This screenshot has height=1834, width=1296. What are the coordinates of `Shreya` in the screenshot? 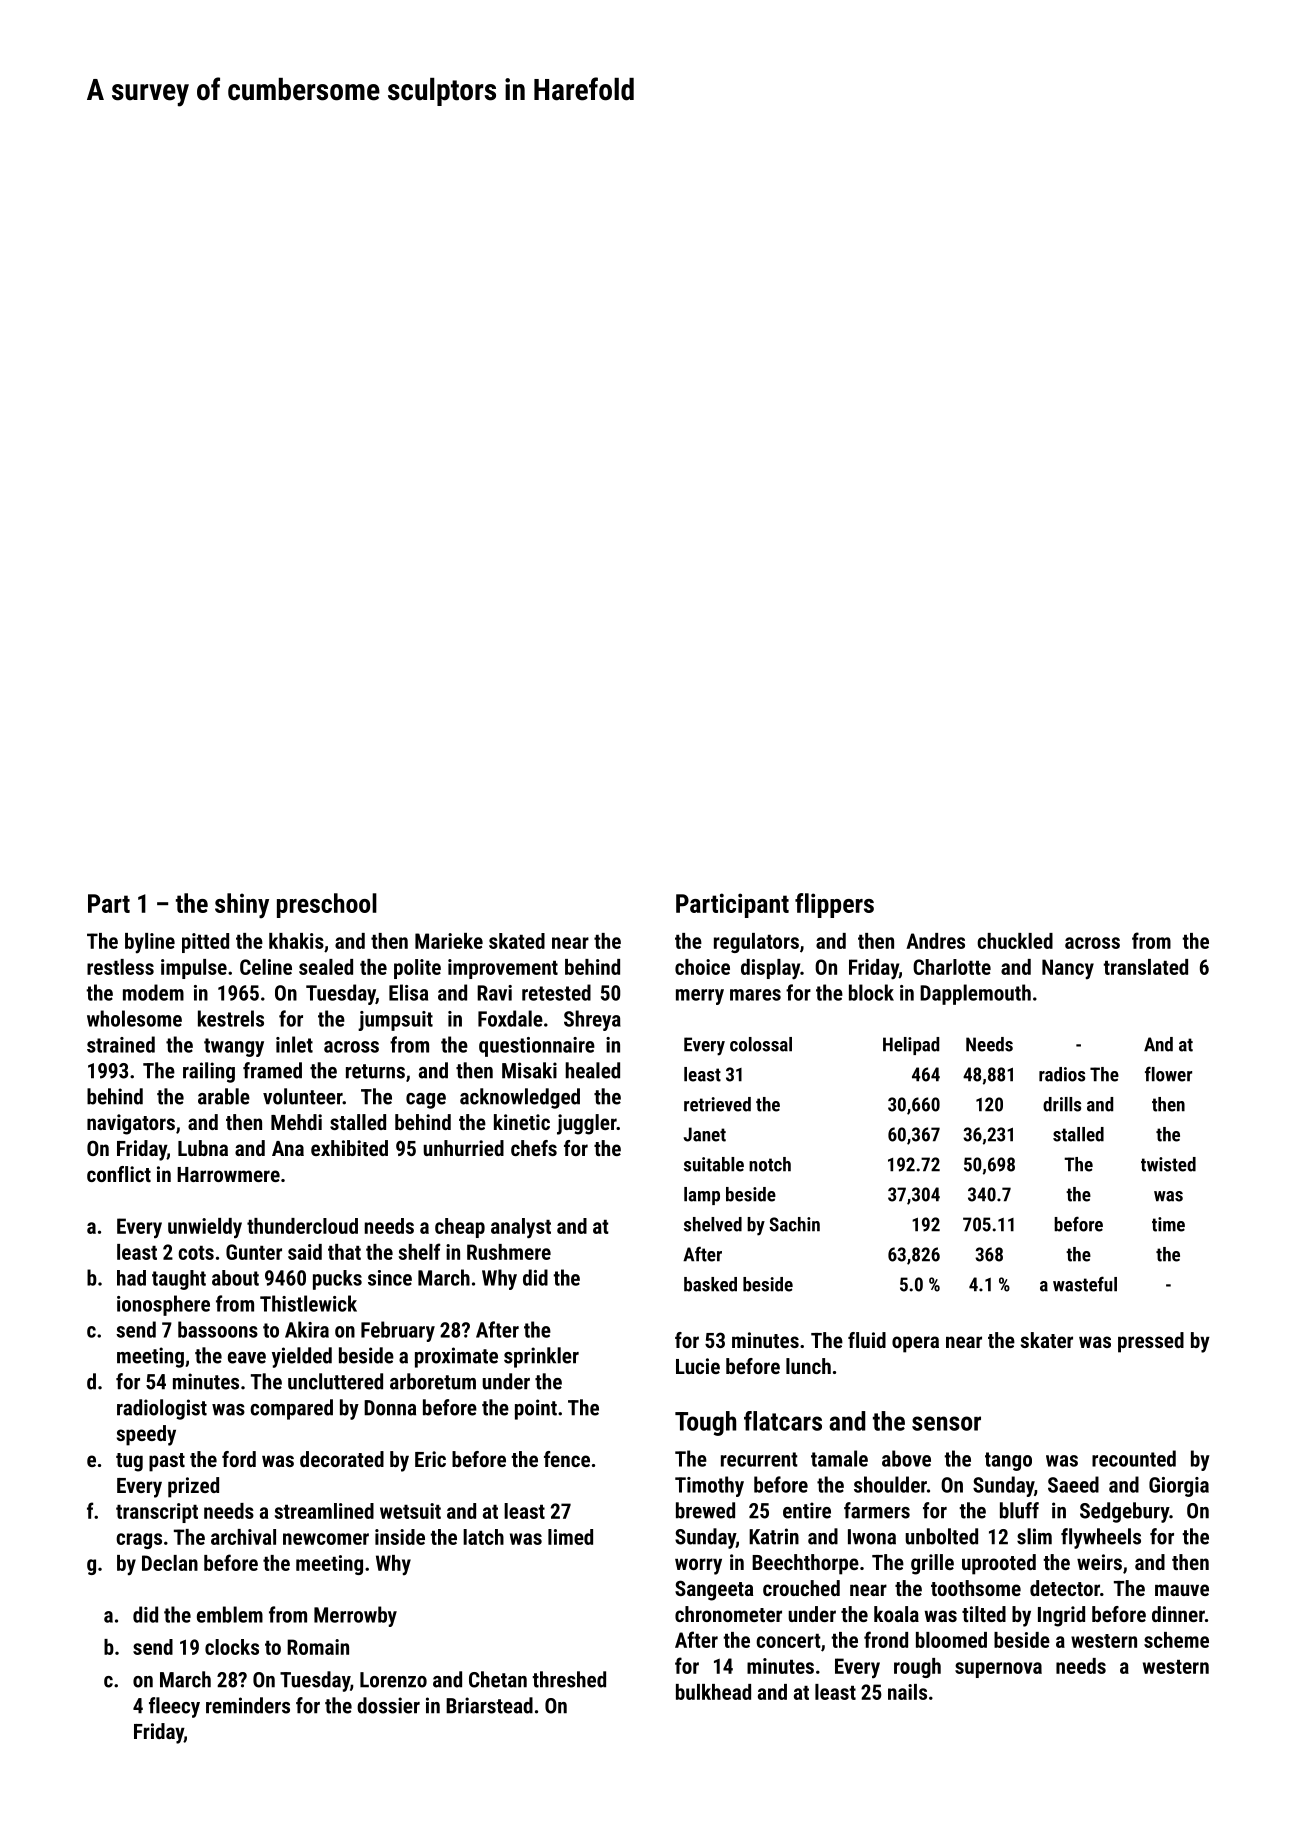 It's located at (592, 1020).
